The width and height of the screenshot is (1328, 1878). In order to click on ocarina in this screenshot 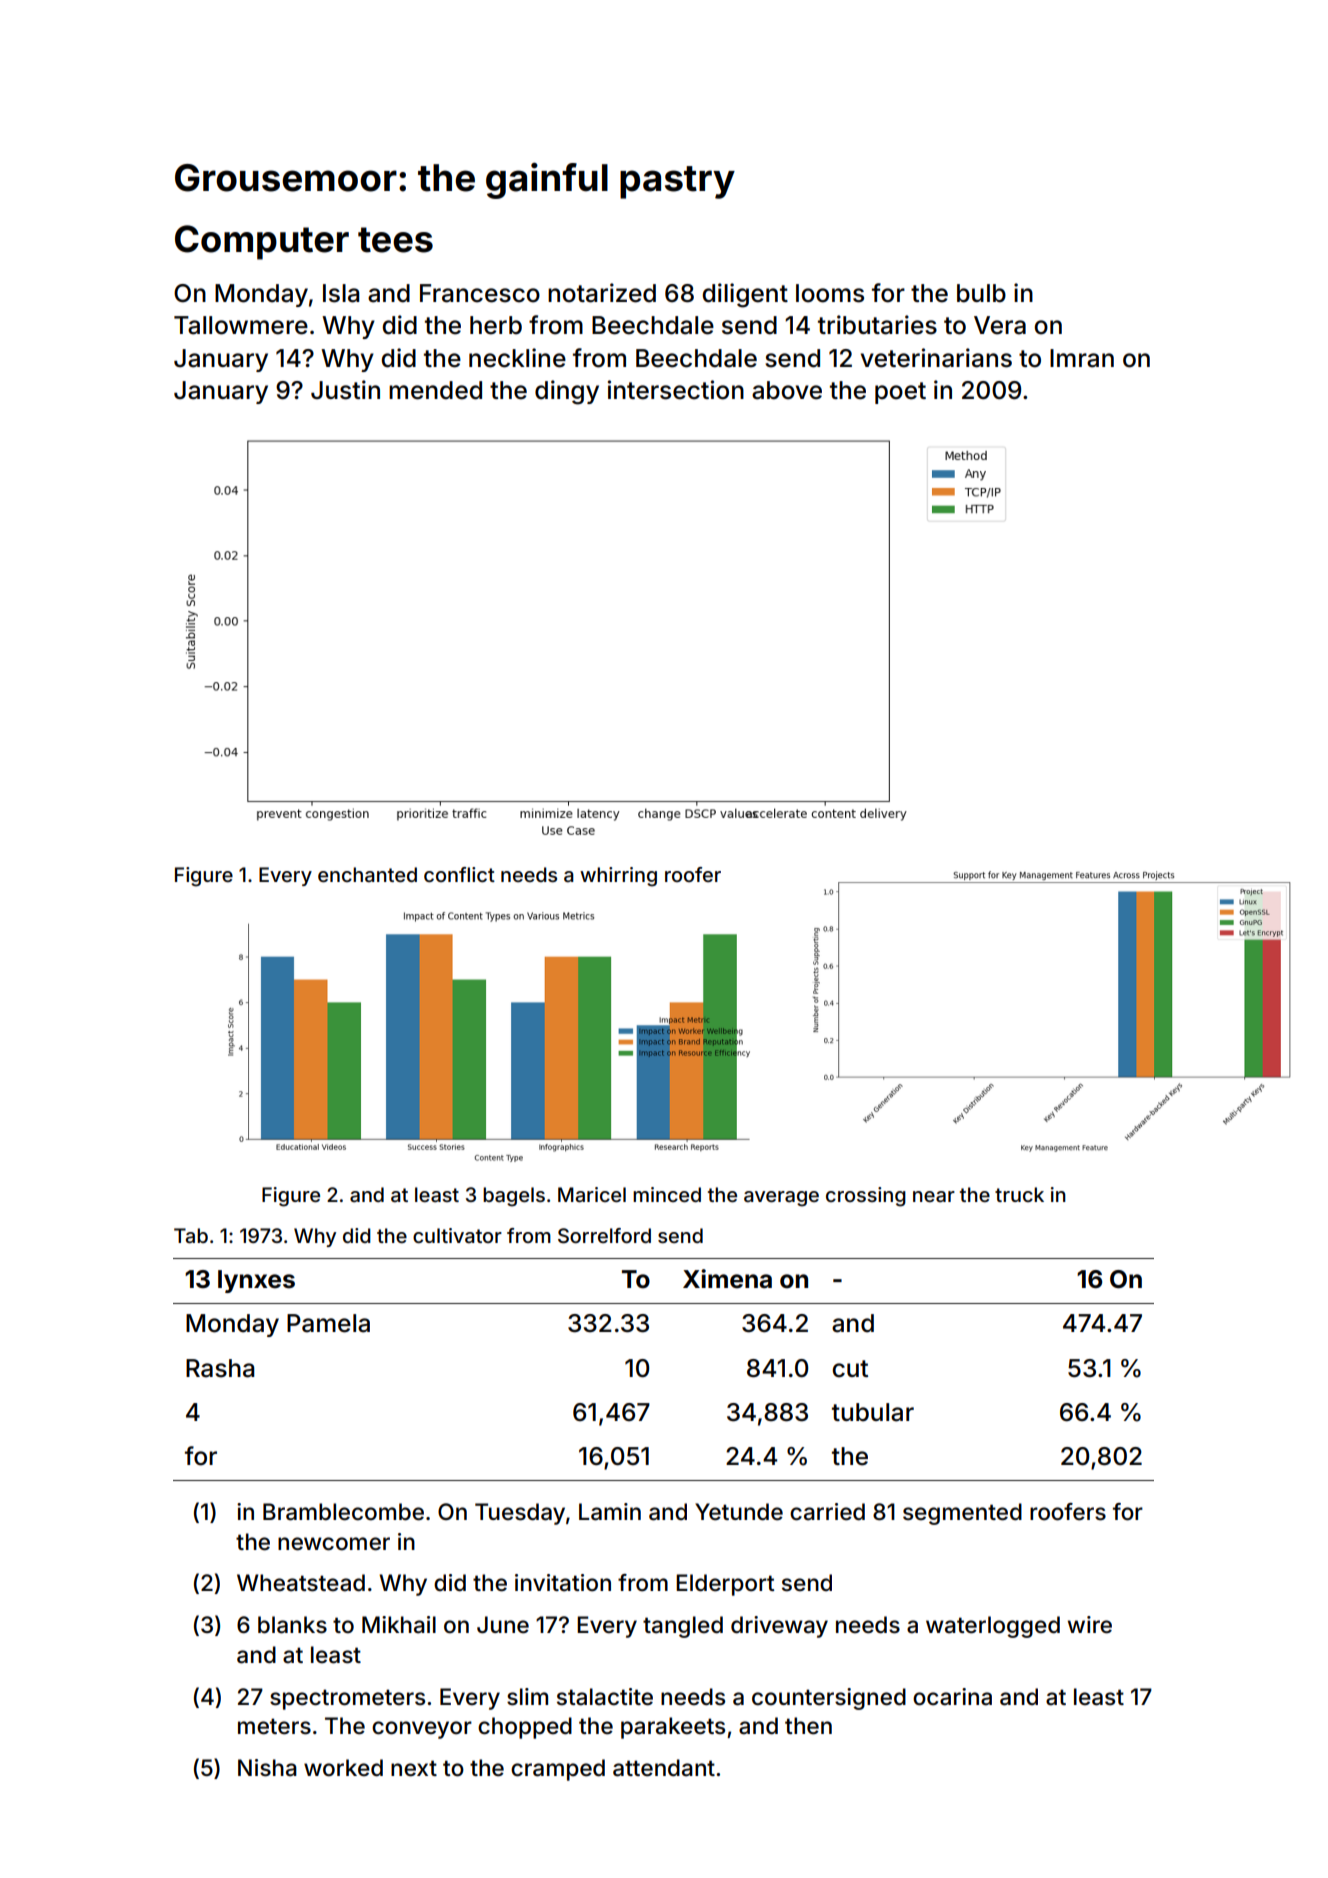, I will do `click(952, 1697)`.
